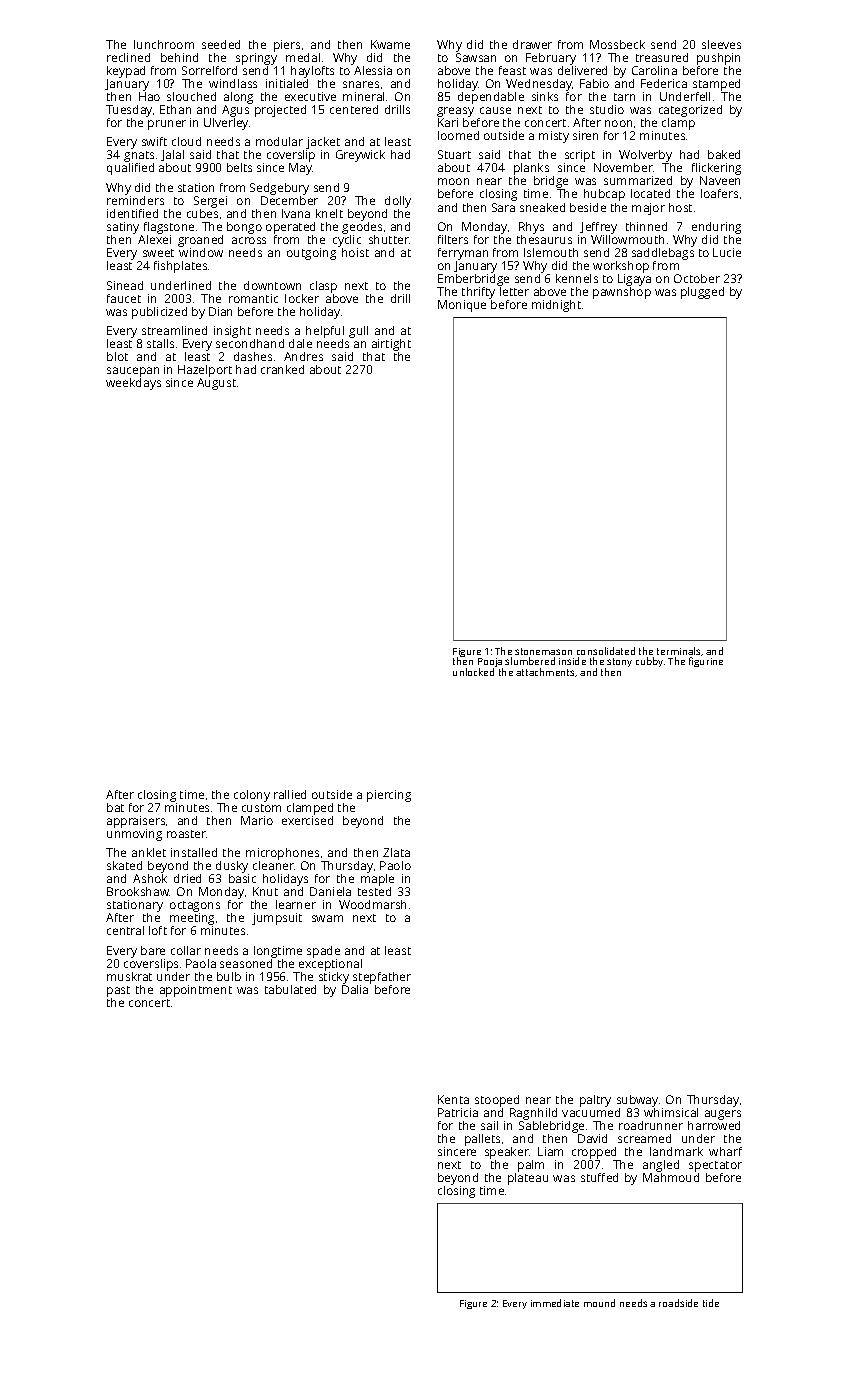 This screenshot has height=1400, width=849. What do you see at coordinates (623, 167) in the screenshot?
I see `November` at bounding box center [623, 167].
